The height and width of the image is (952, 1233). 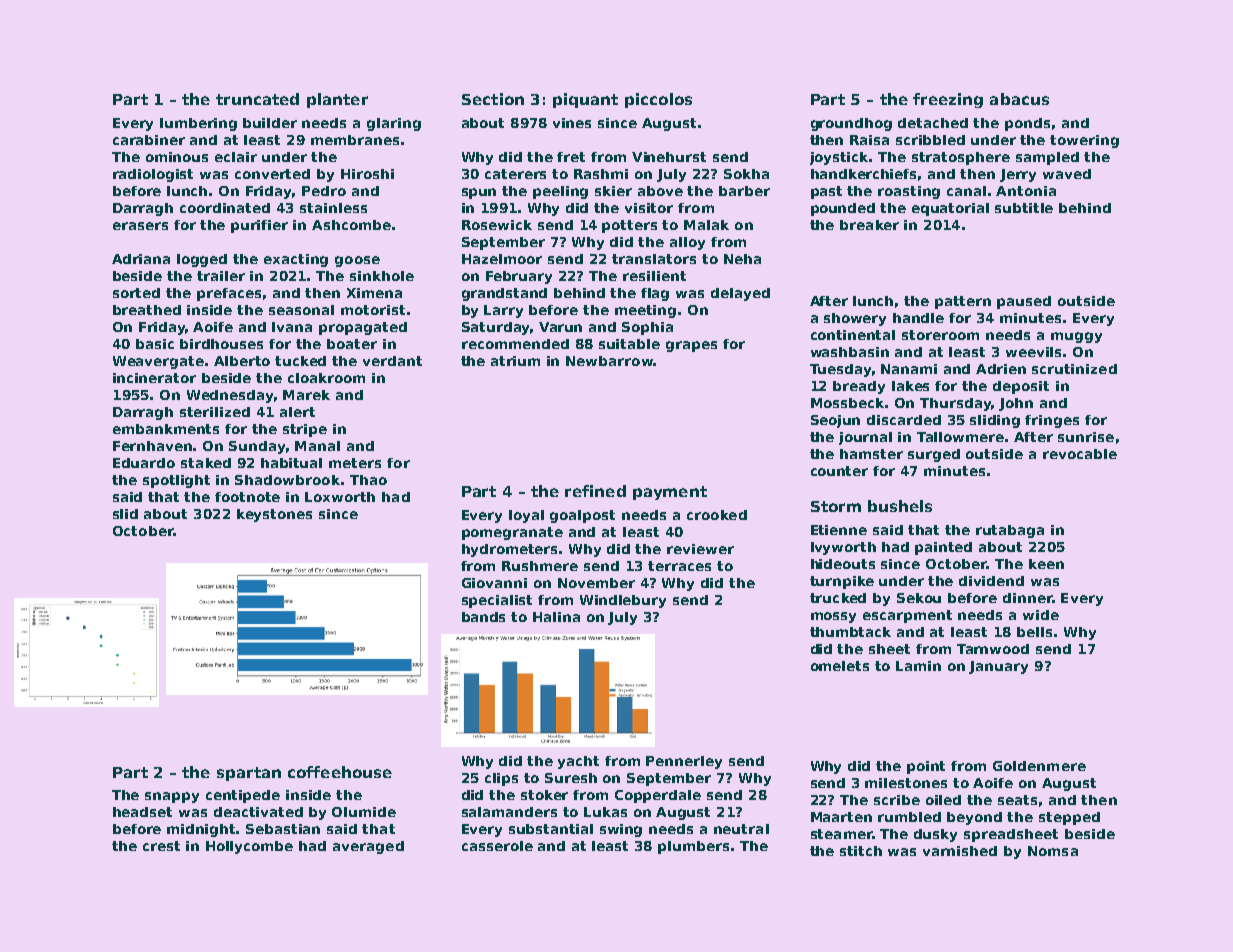 What do you see at coordinates (1019, 99) in the image?
I see `abacus` at bounding box center [1019, 99].
